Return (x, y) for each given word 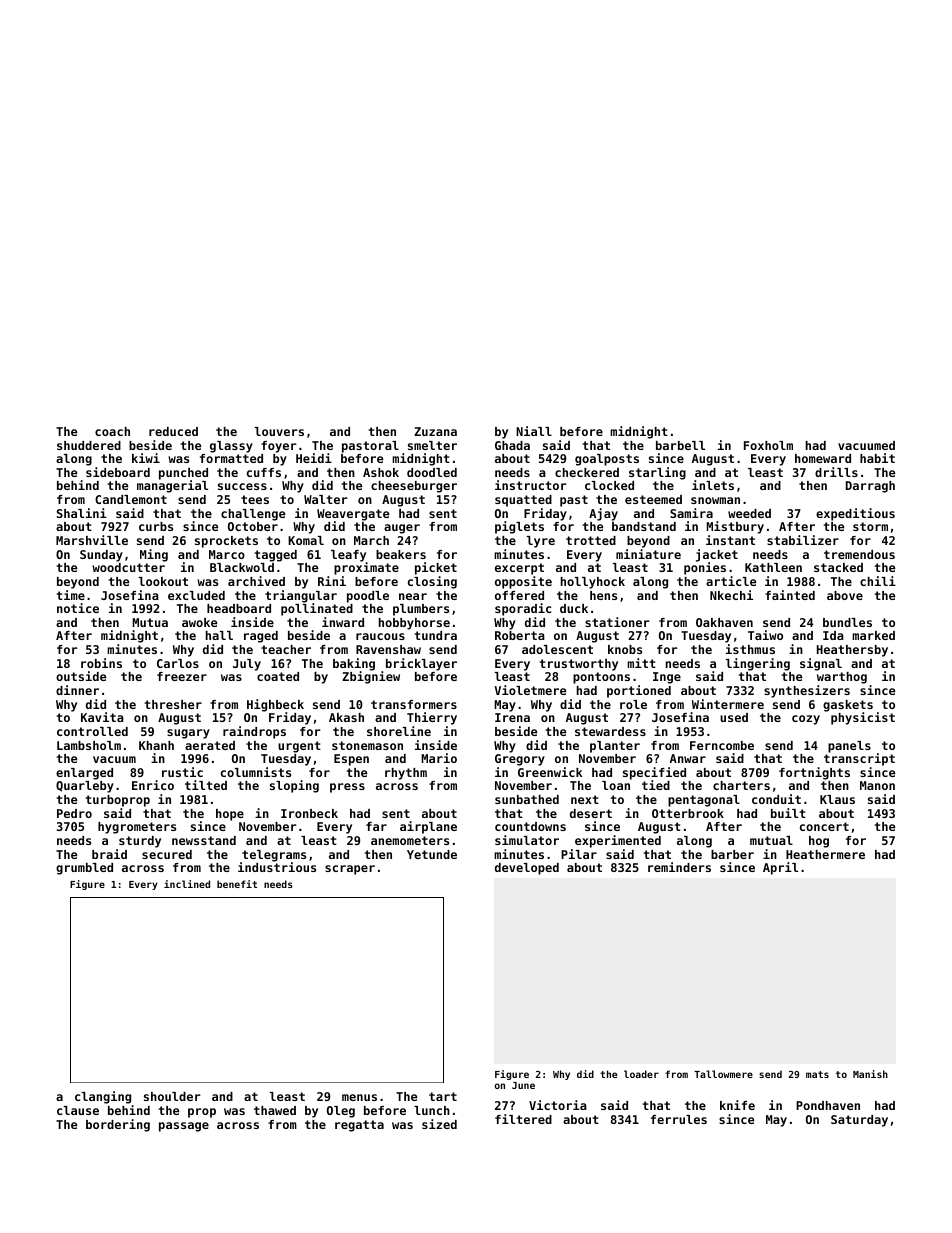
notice (78, 608)
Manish (870, 1074)
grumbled (84, 869)
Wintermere (728, 704)
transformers (414, 704)
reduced (173, 431)
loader (641, 1074)
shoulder (172, 1096)
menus (359, 1097)
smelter (432, 445)
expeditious (855, 514)
